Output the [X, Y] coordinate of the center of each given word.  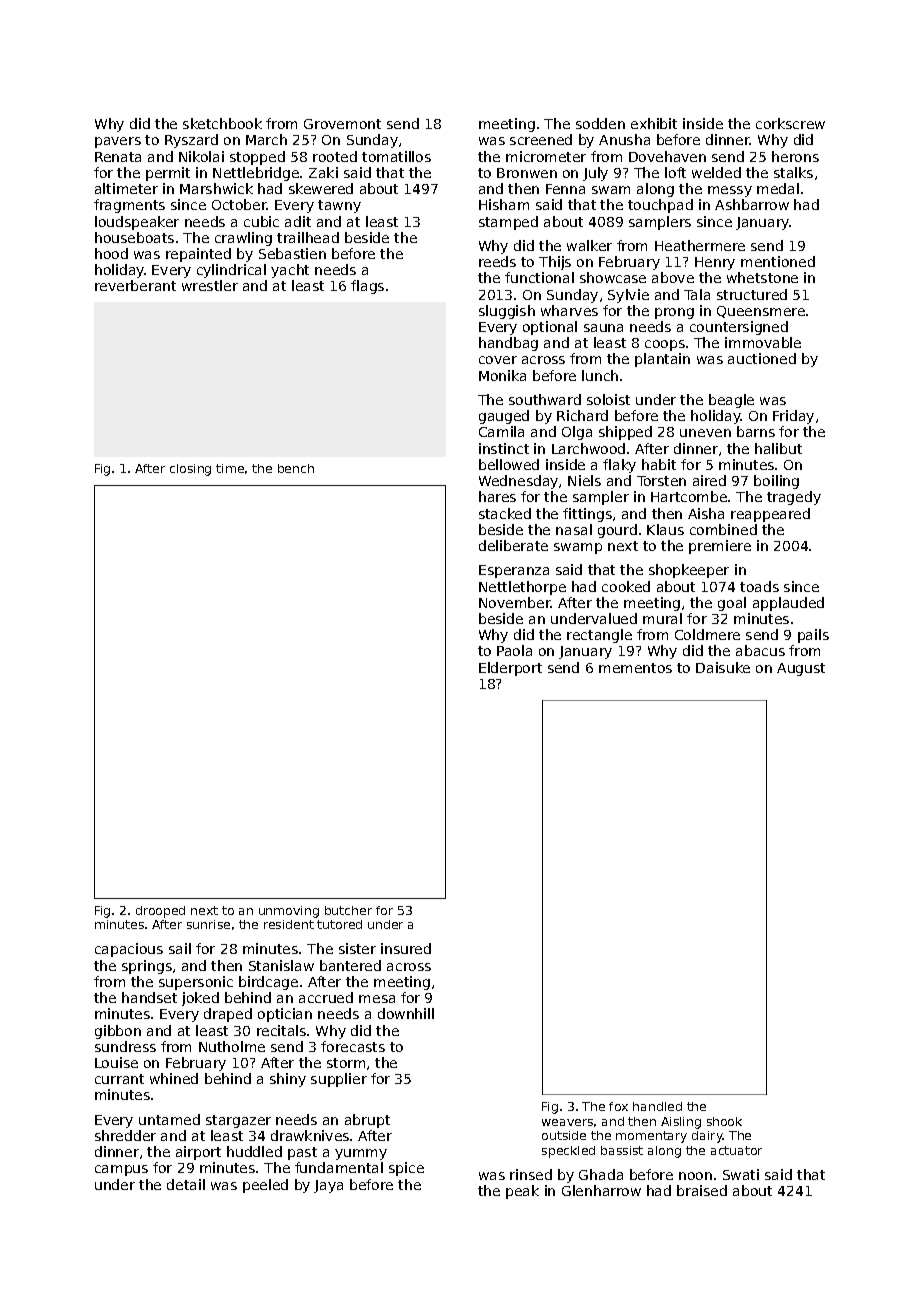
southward [545, 399]
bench [296, 468]
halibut [778, 448]
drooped [160, 912]
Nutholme [232, 1046]
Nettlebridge [256, 174]
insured [406, 948]
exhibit [654, 123]
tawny [339, 206]
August [801, 669]
